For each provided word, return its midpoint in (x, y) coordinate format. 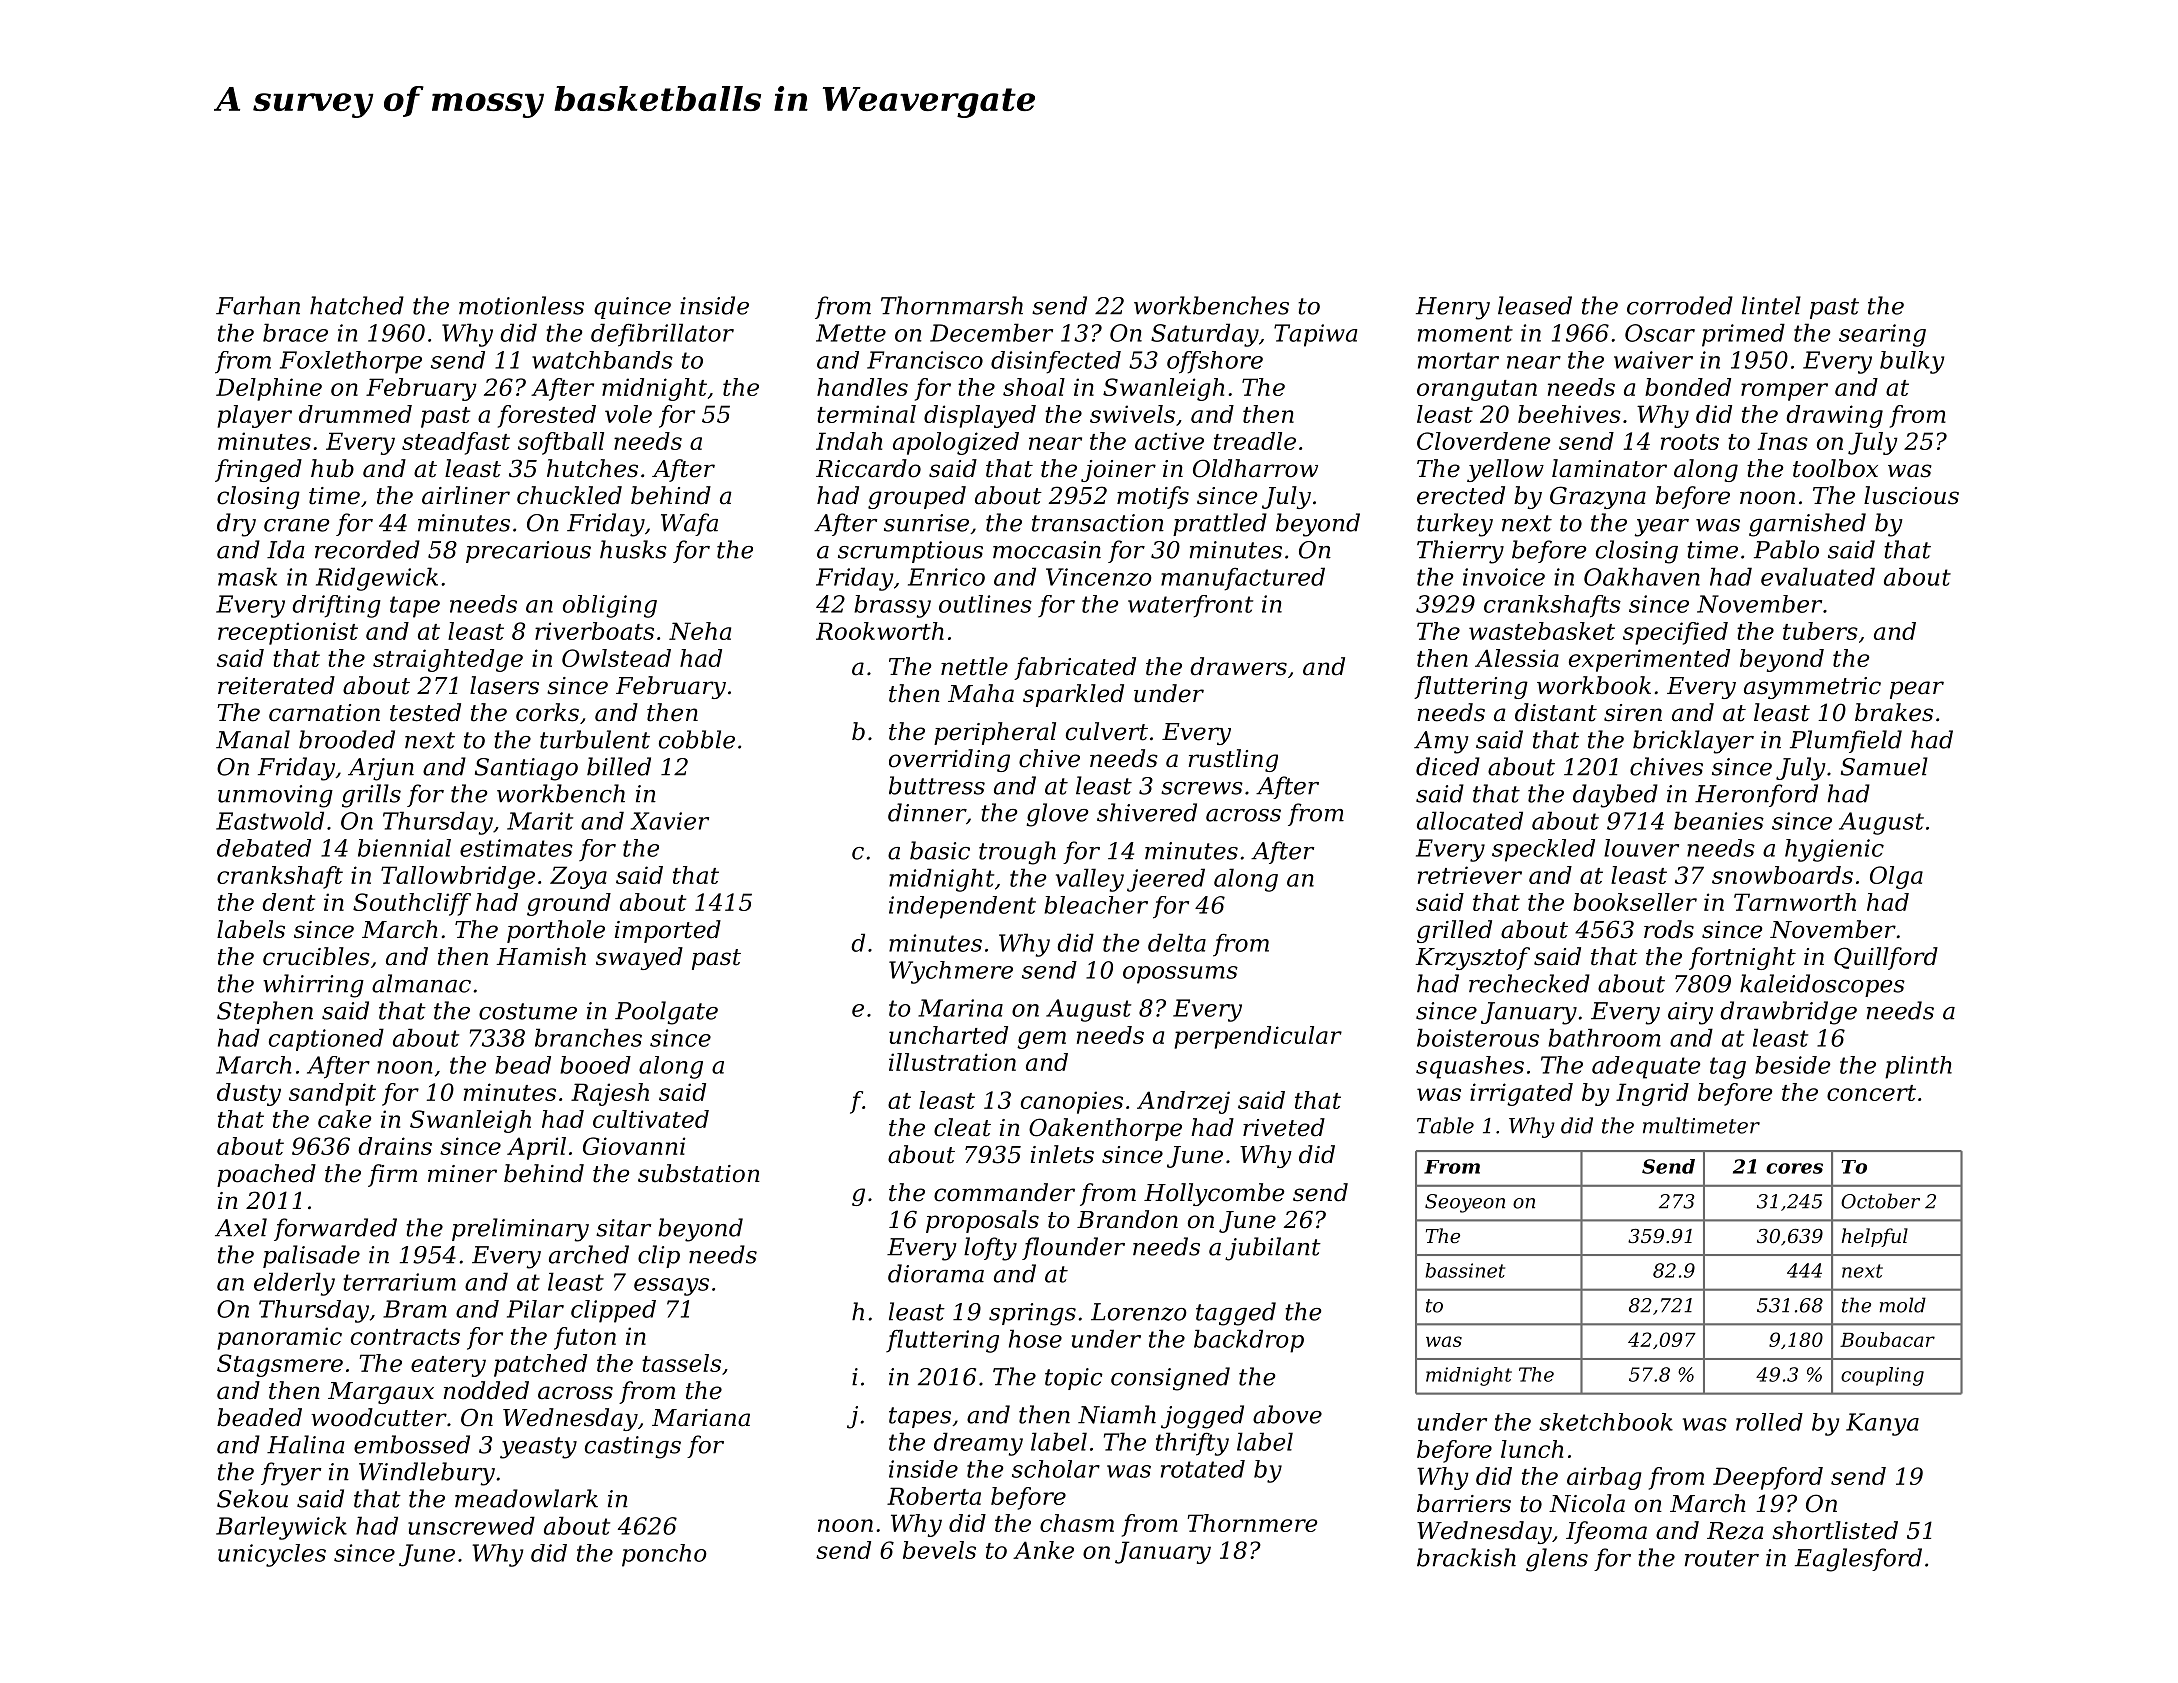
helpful (1875, 1237)
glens (1557, 1560)
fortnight (1742, 958)
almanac (421, 983)
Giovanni (634, 1146)
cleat (962, 1127)
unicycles (272, 1555)
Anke (1043, 1550)
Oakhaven (1642, 576)
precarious (528, 552)
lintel (1771, 305)
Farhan (258, 305)
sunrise (926, 523)
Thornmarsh (952, 305)
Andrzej (1183, 1102)
